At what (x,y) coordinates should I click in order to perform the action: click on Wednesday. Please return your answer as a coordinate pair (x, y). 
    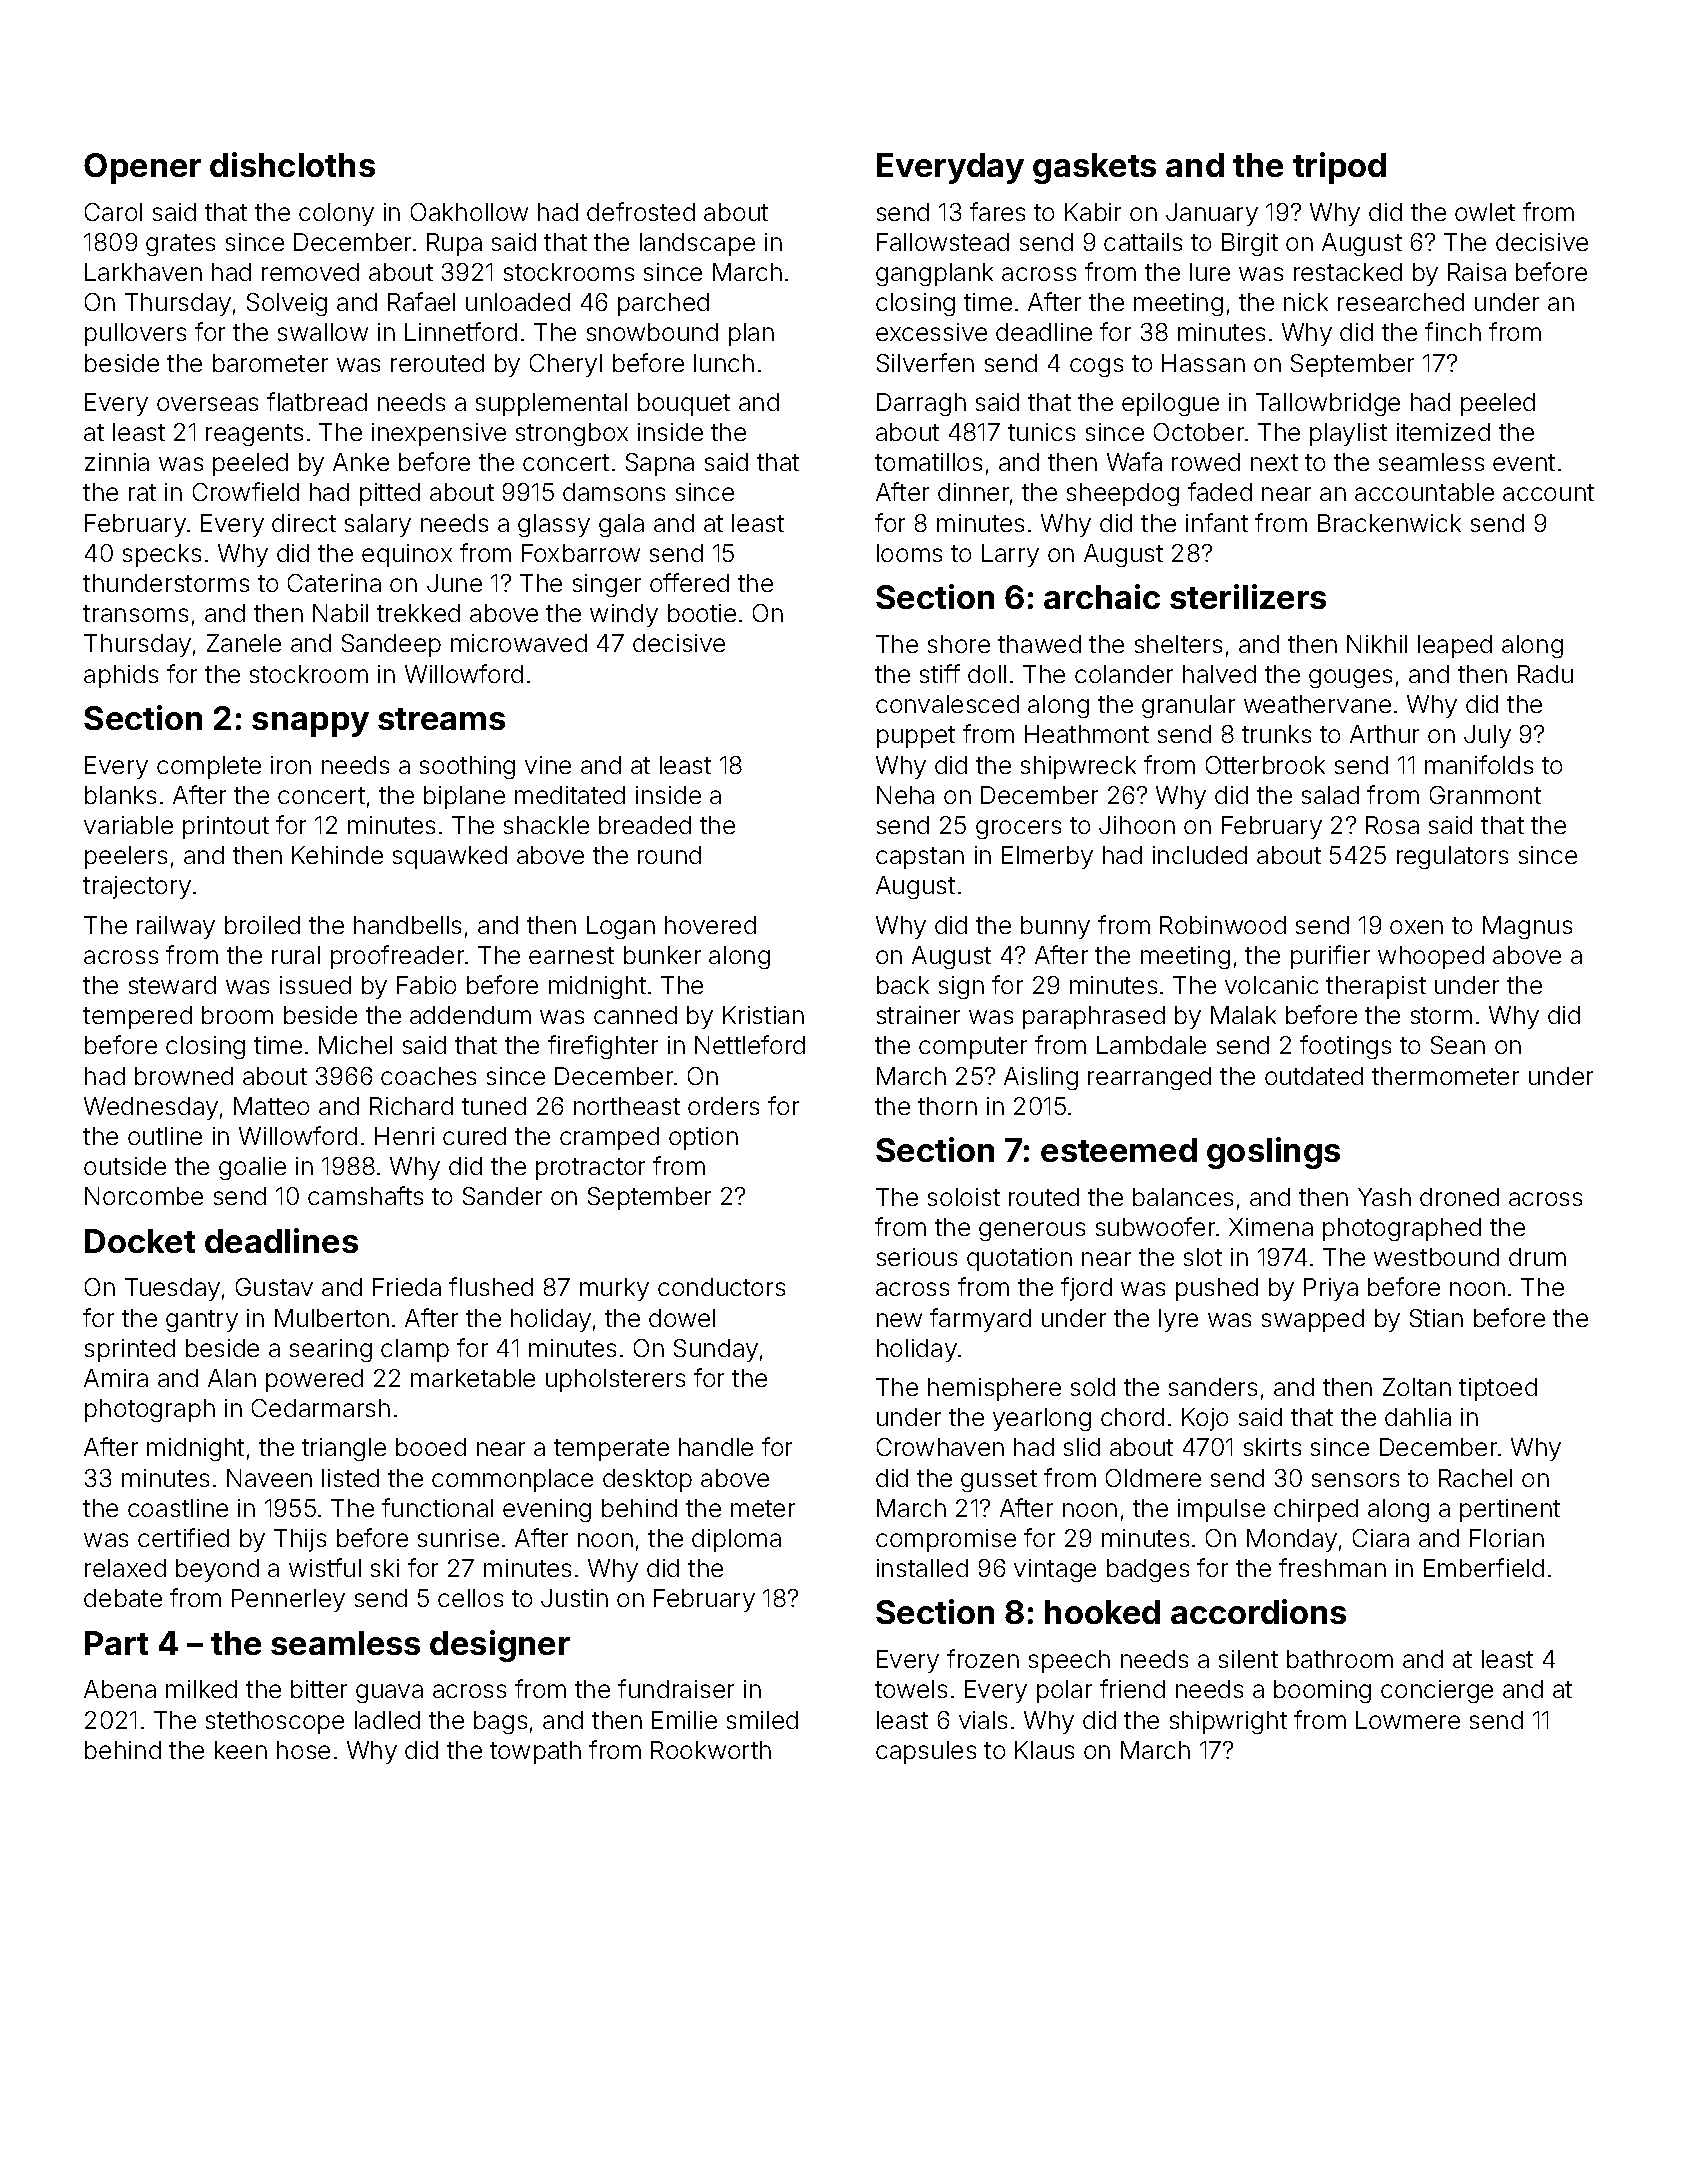
    Looking at the image, I should click on (151, 1108).
